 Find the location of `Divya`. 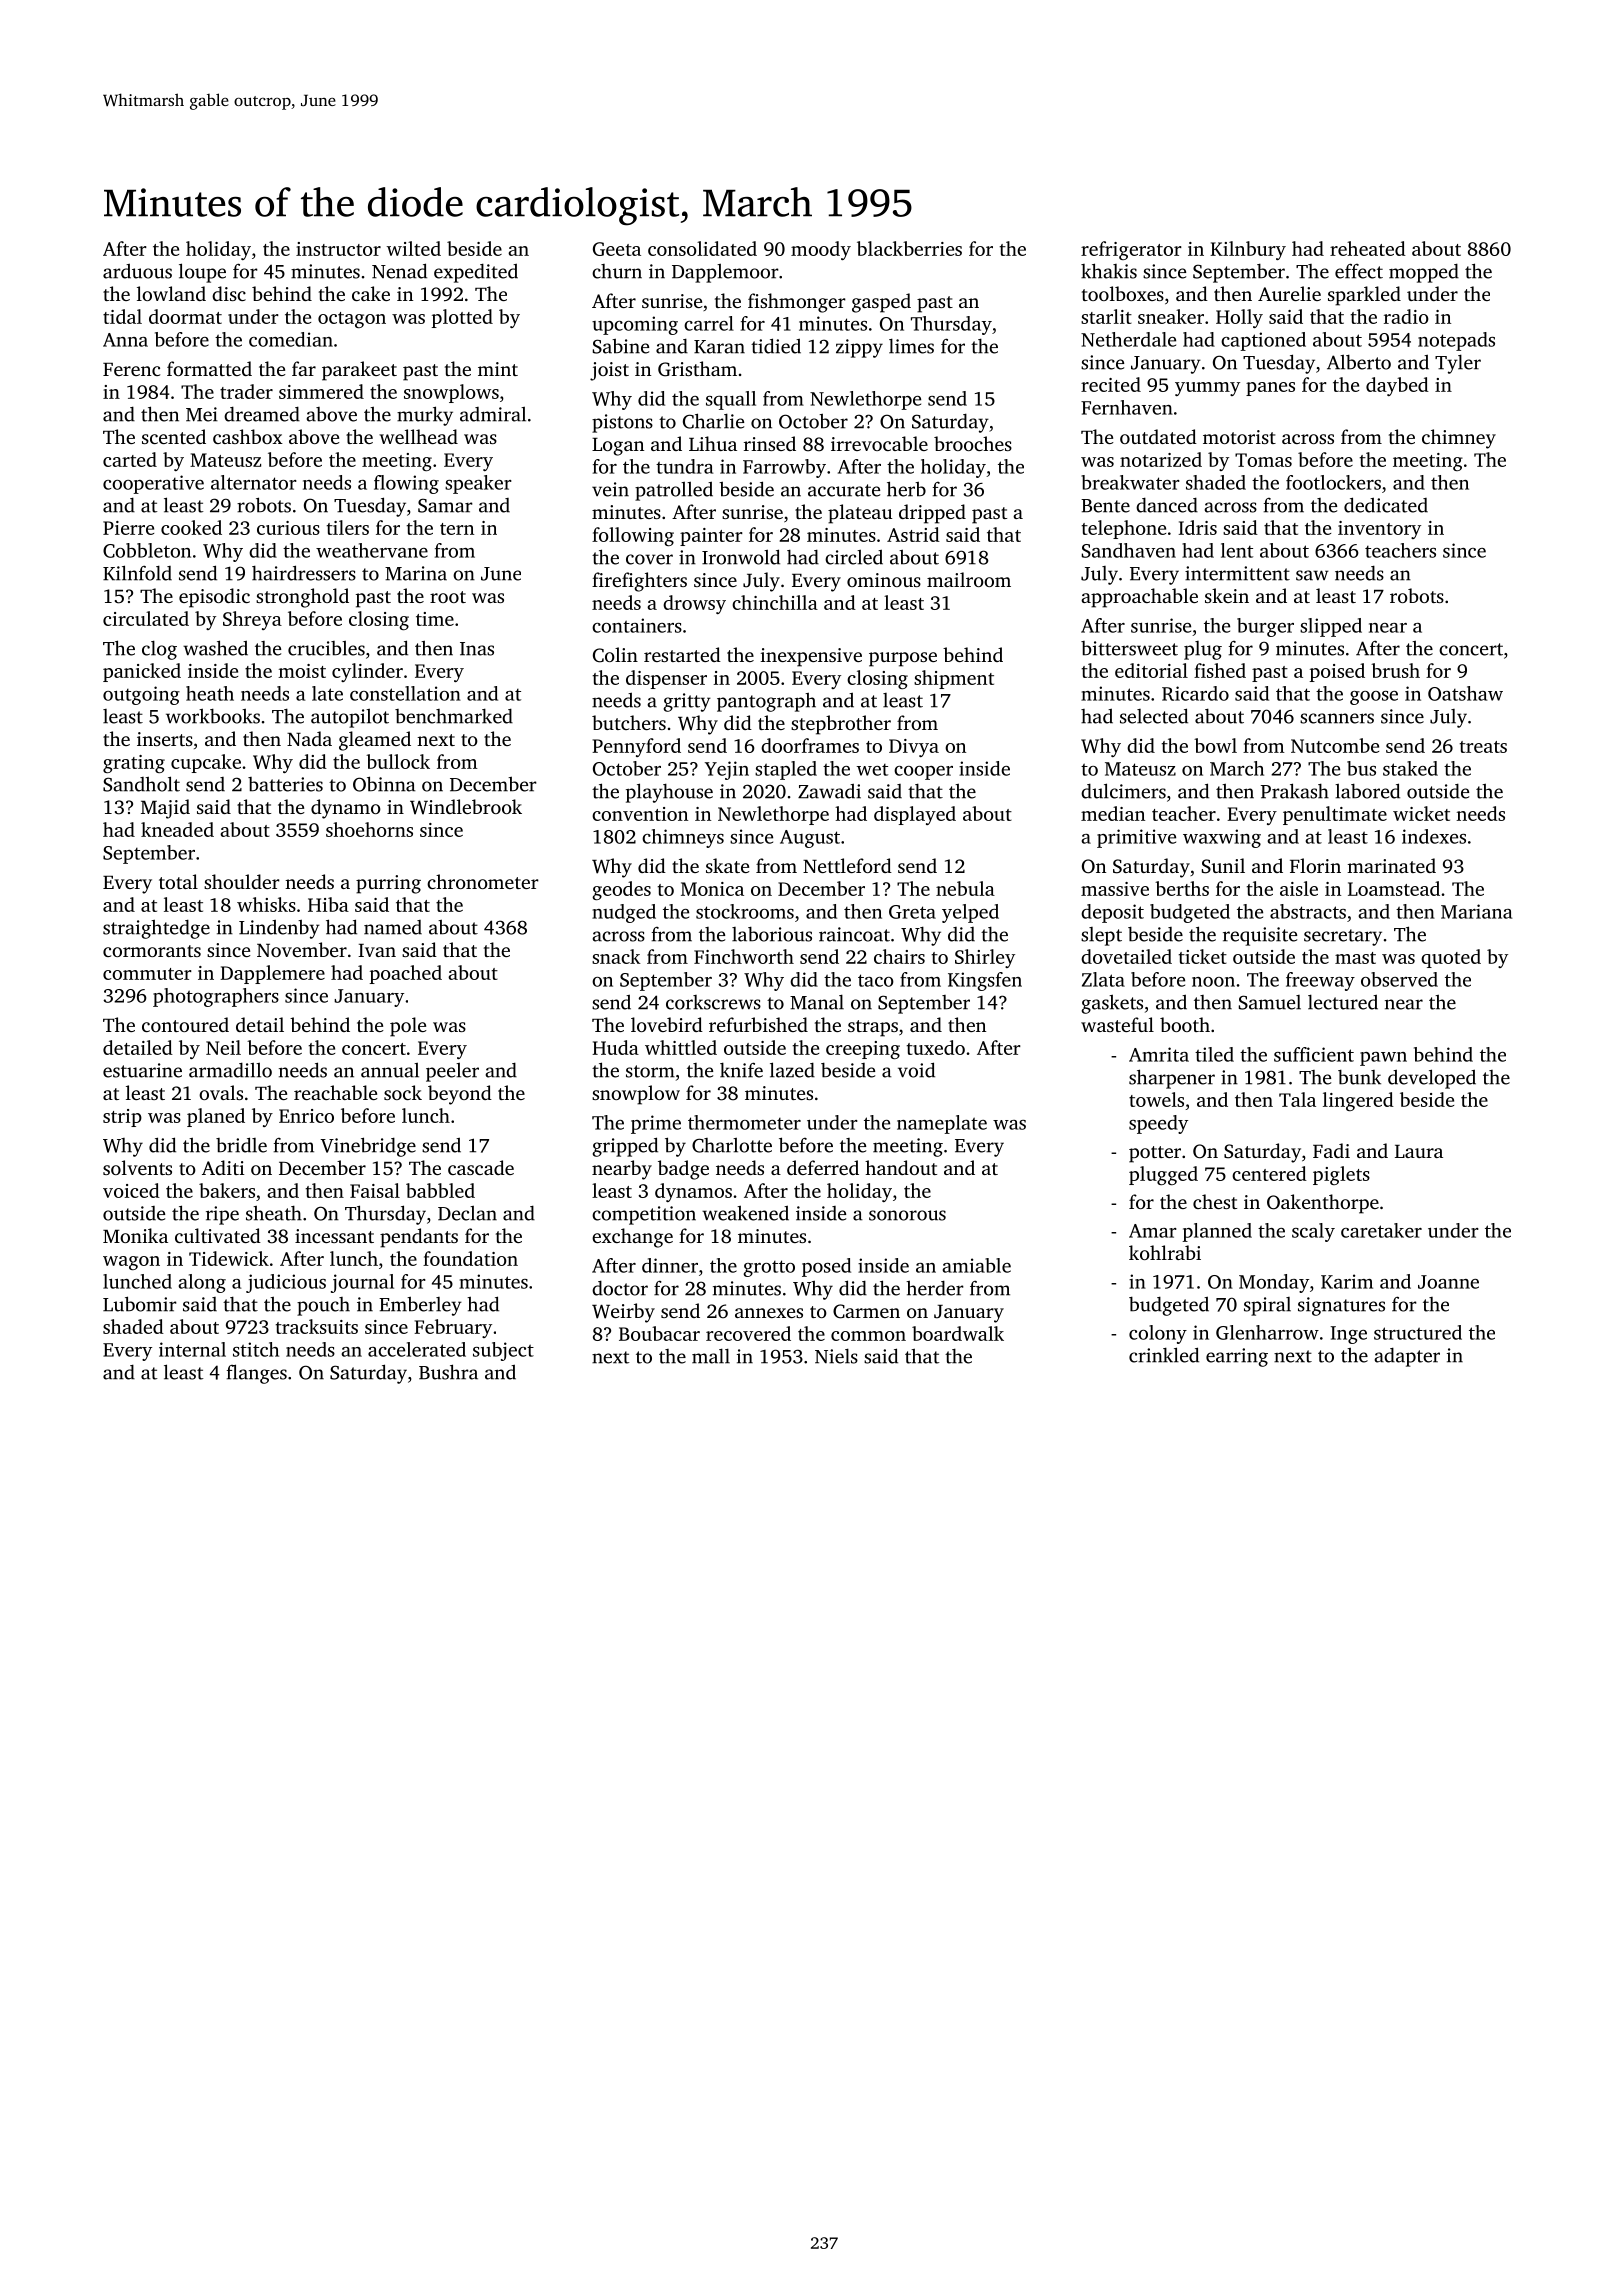

Divya is located at coordinates (914, 748).
